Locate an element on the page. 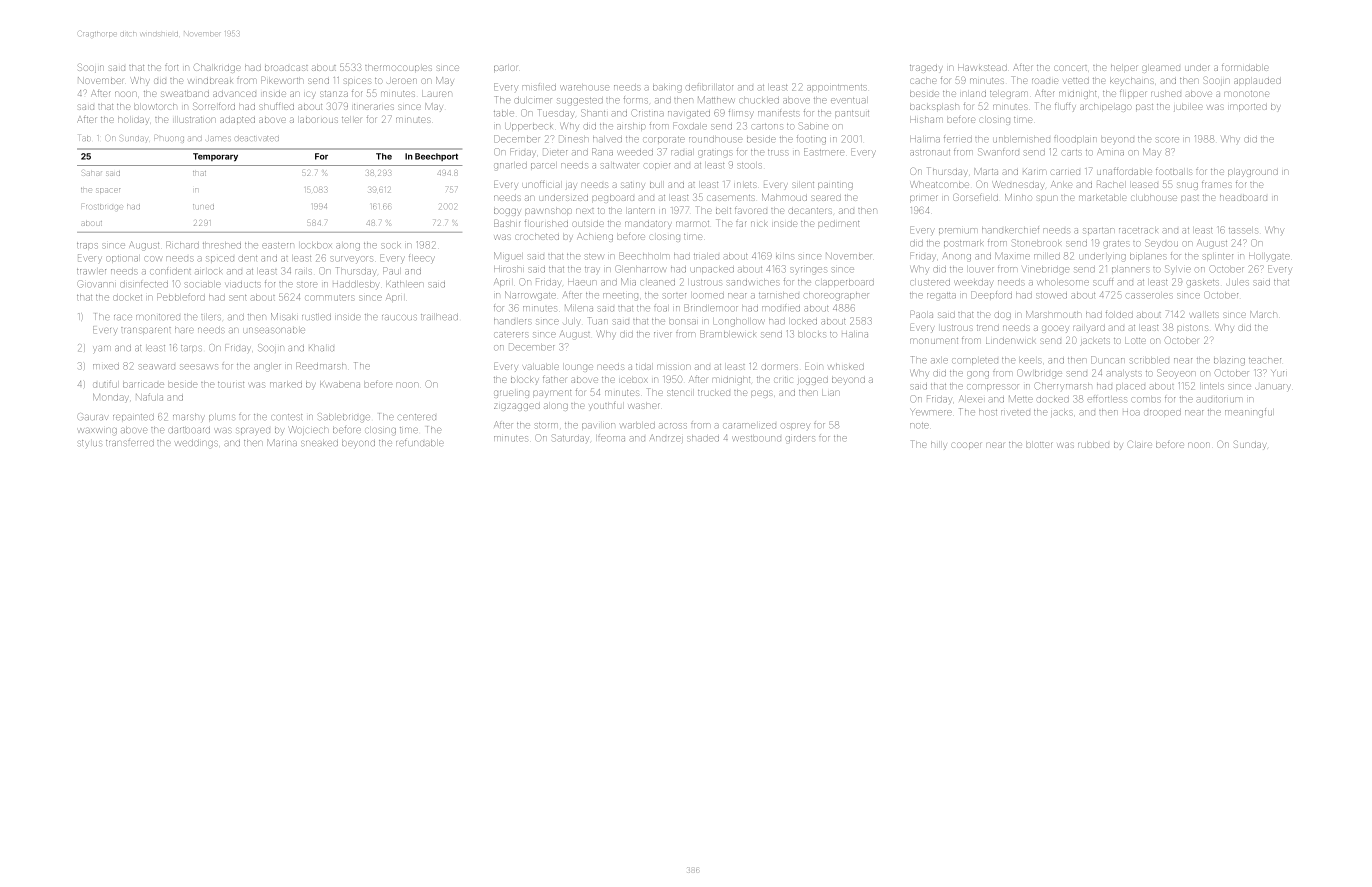  barricade is located at coordinates (143, 385).
